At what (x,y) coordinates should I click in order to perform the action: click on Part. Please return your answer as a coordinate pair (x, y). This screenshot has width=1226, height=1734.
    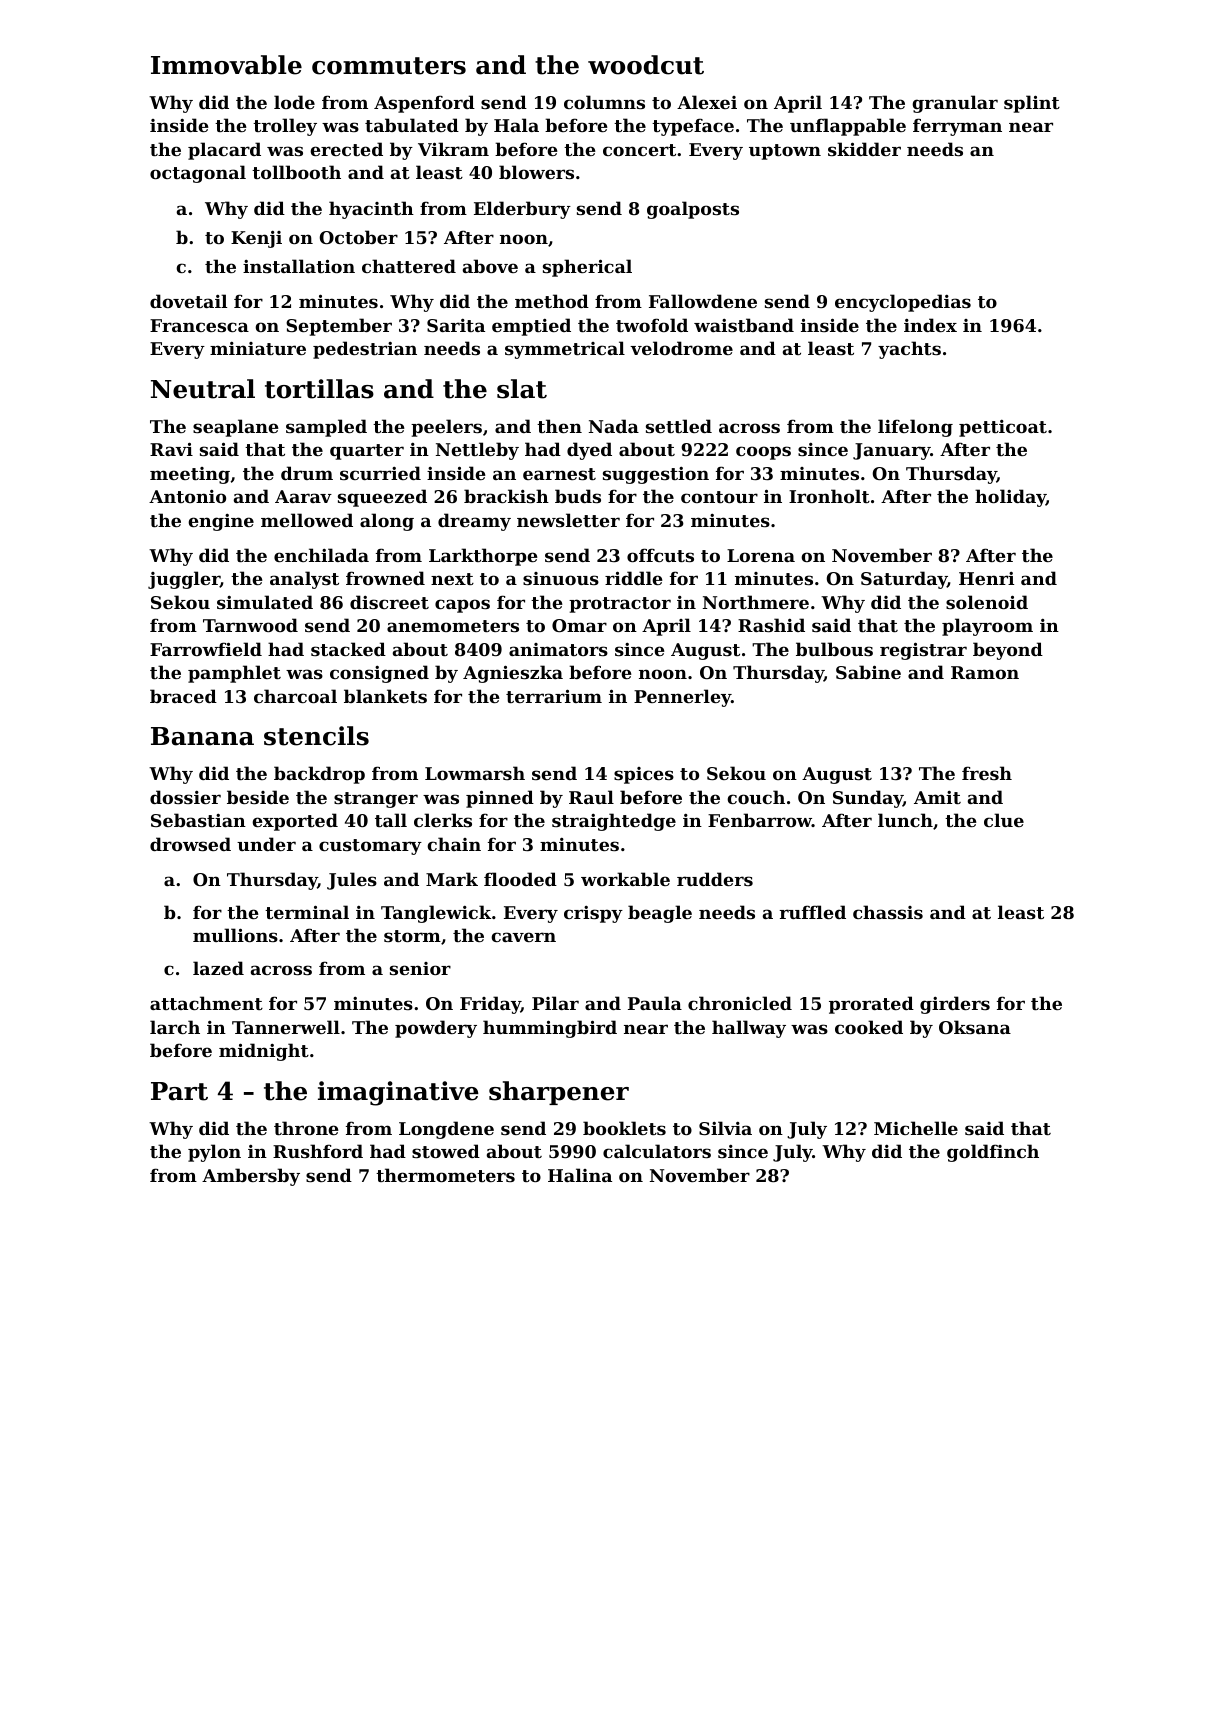
    Looking at the image, I should click on (179, 1091).
